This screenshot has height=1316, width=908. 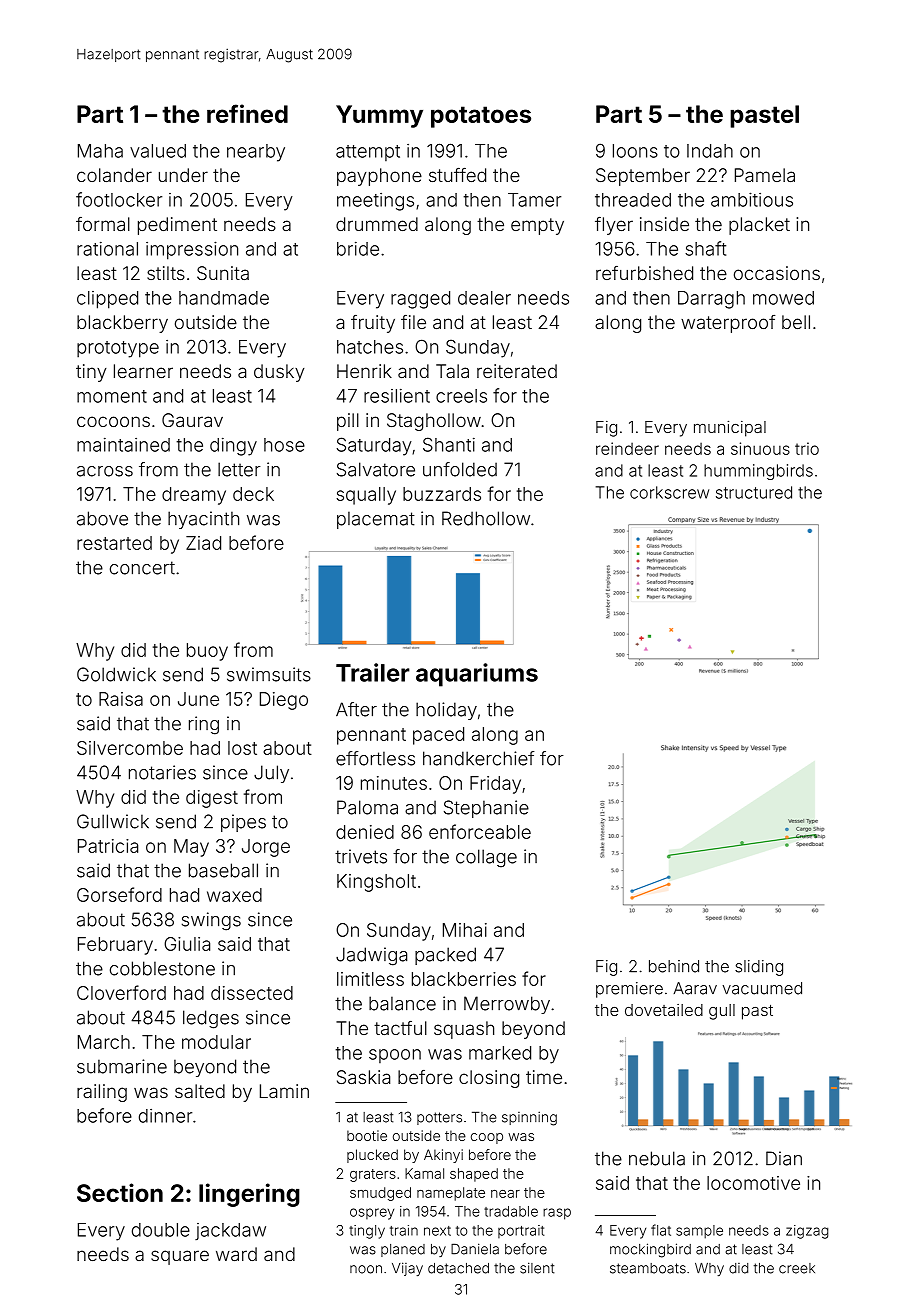 I want to click on waterproof, so click(x=728, y=324).
